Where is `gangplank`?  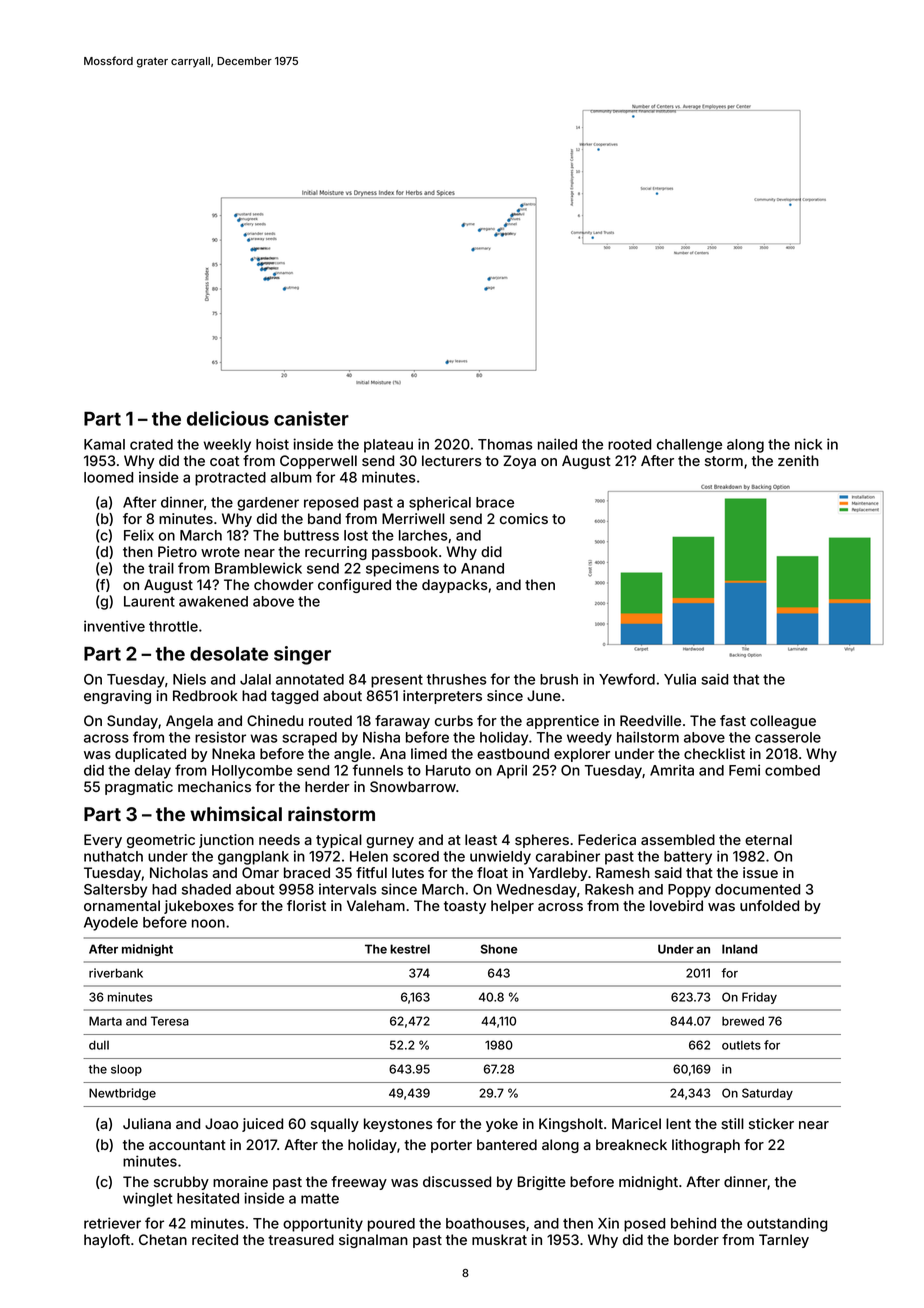 gangplank is located at coordinates (253, 858).
